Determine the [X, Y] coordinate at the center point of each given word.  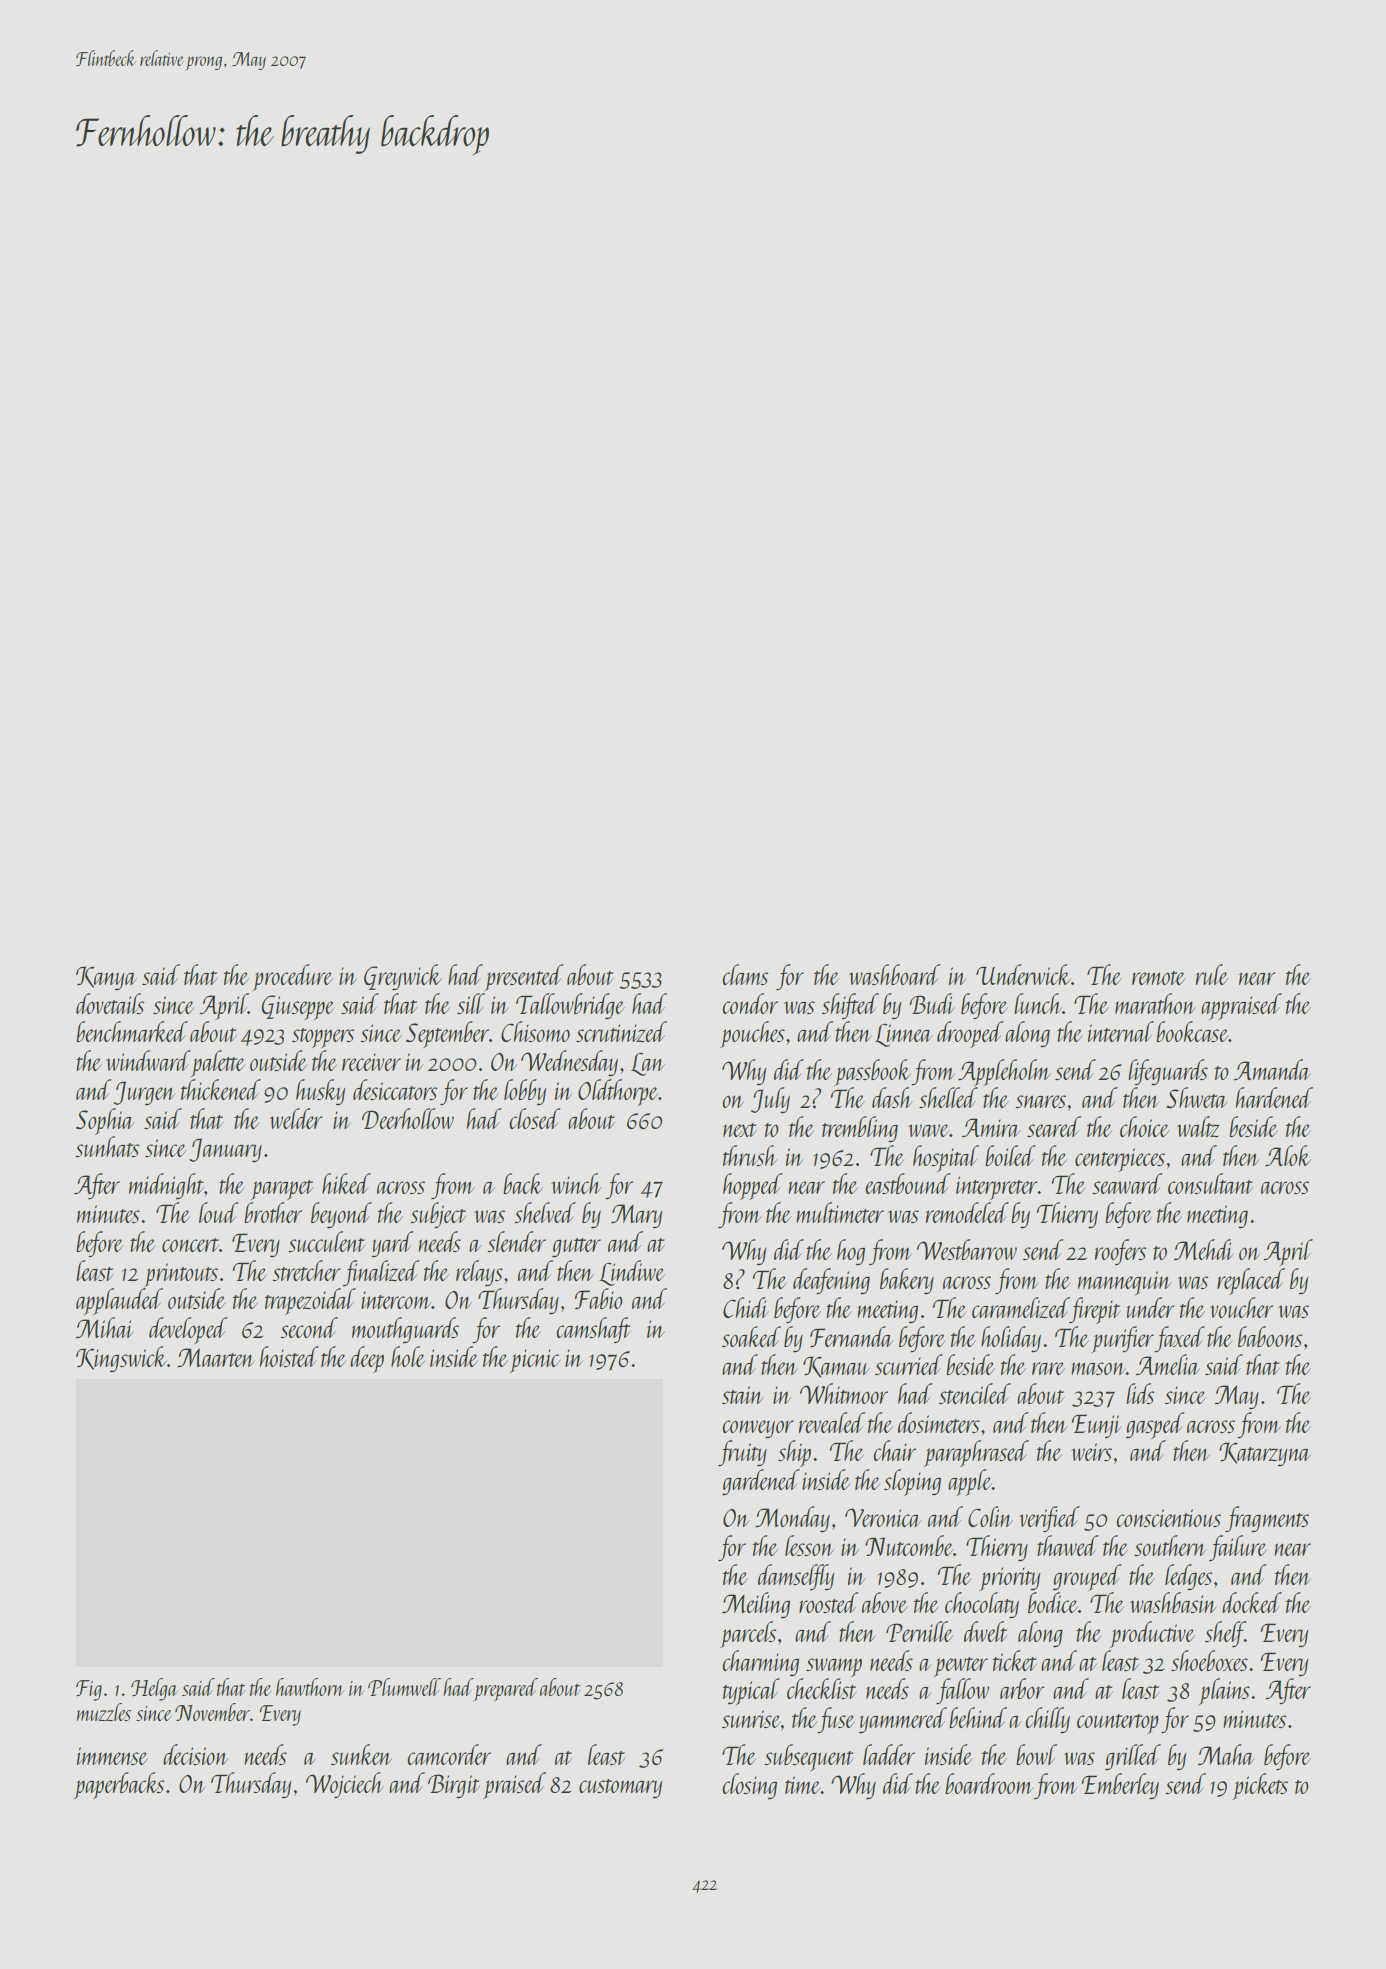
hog [851, 1252]
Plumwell [404, 1687]
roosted [829, 1602]
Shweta [1197, 1097]
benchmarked [132, 1031]
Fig [89, 1690]
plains [1224, 1691]
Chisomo [535, 1031]
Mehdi [1204, 1249]
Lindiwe [632, 1273]
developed [188, 1330]
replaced [1251, 1281]
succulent [326, 1241]
